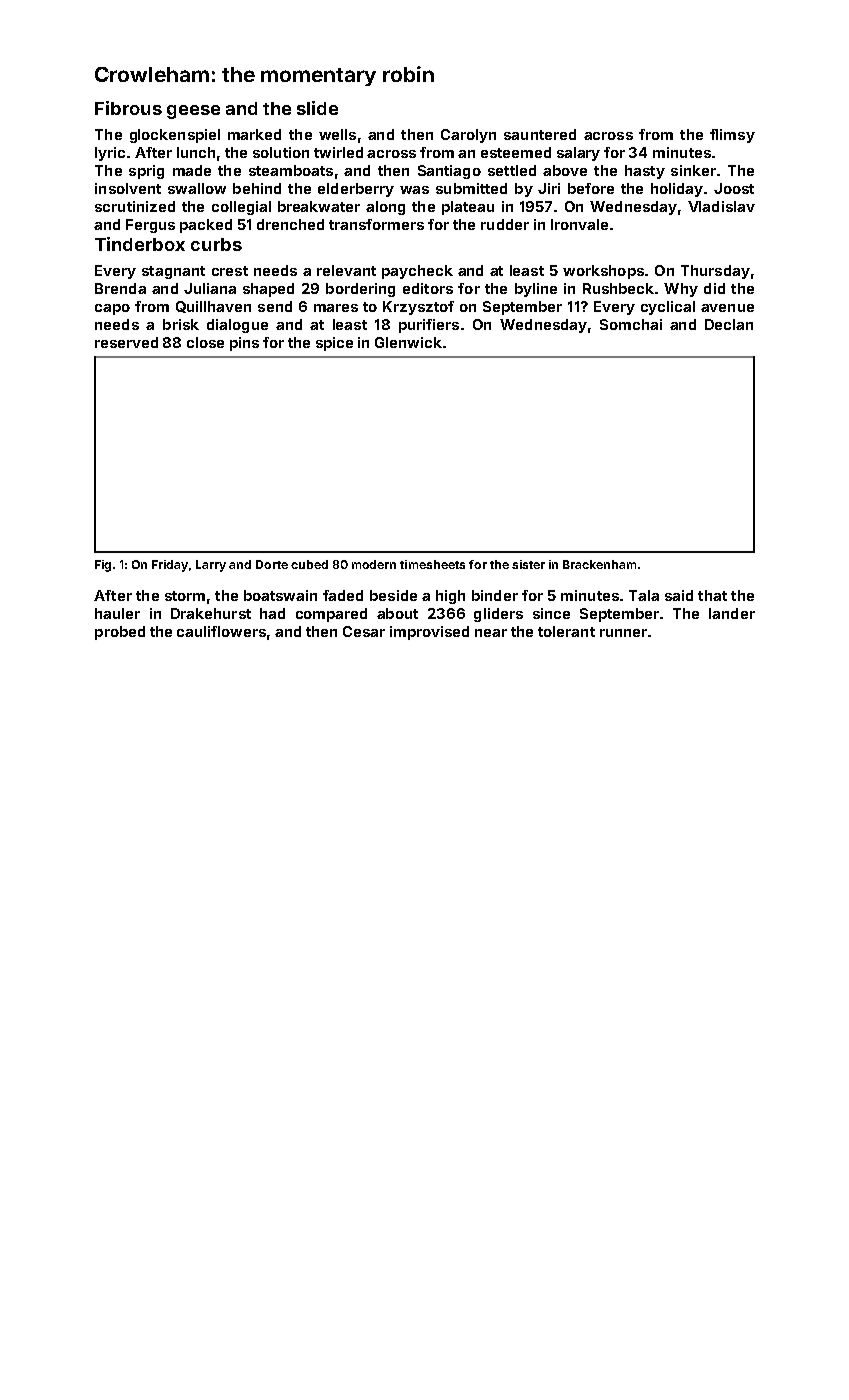 The width and height of the screenshot is (849, 1400). Describe the element at coordinates (140, 244) in the screenshot. I see `Tinderbox` at that location.
